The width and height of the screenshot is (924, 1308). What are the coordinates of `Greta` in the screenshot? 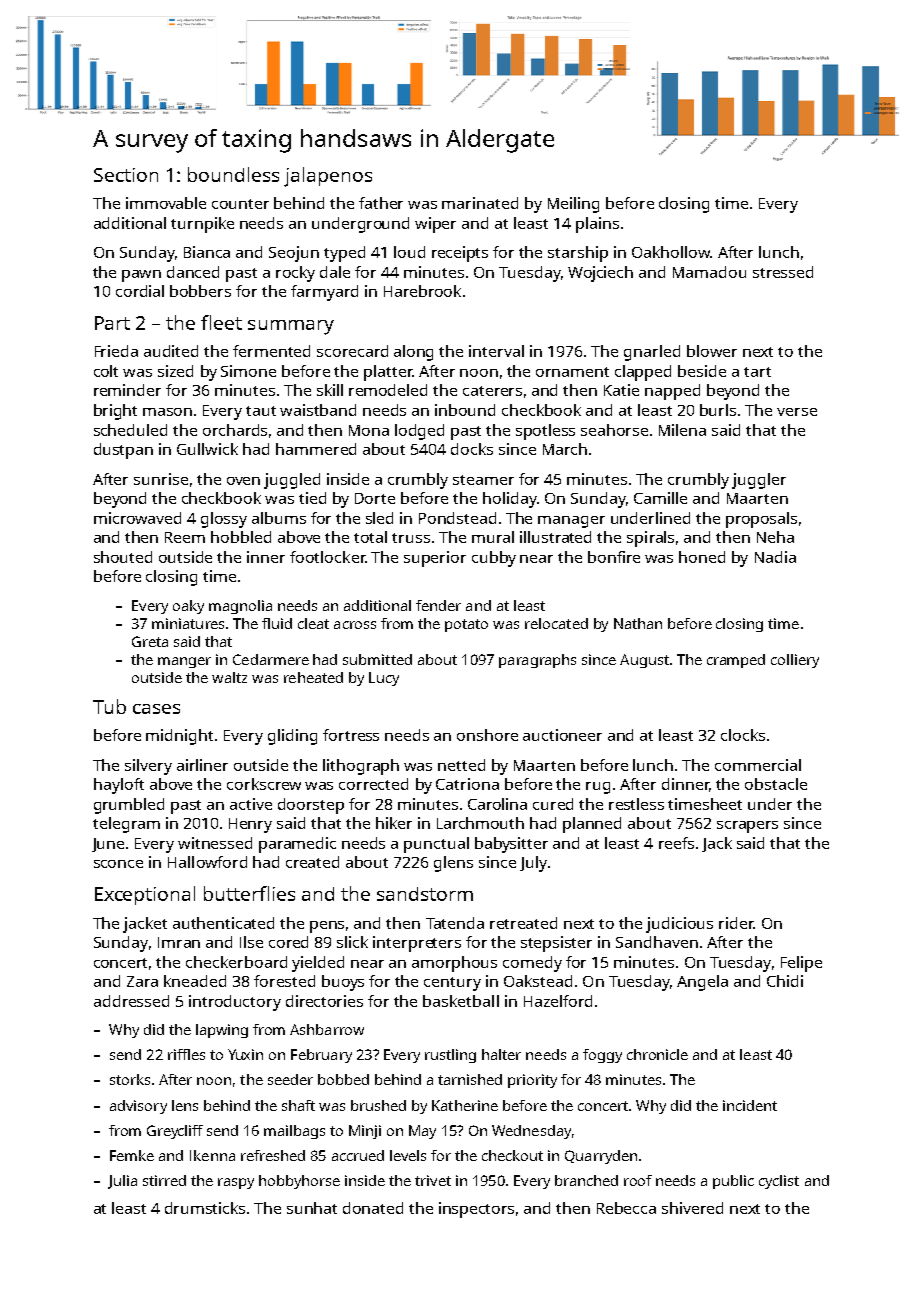 It's located at (150, 641).
